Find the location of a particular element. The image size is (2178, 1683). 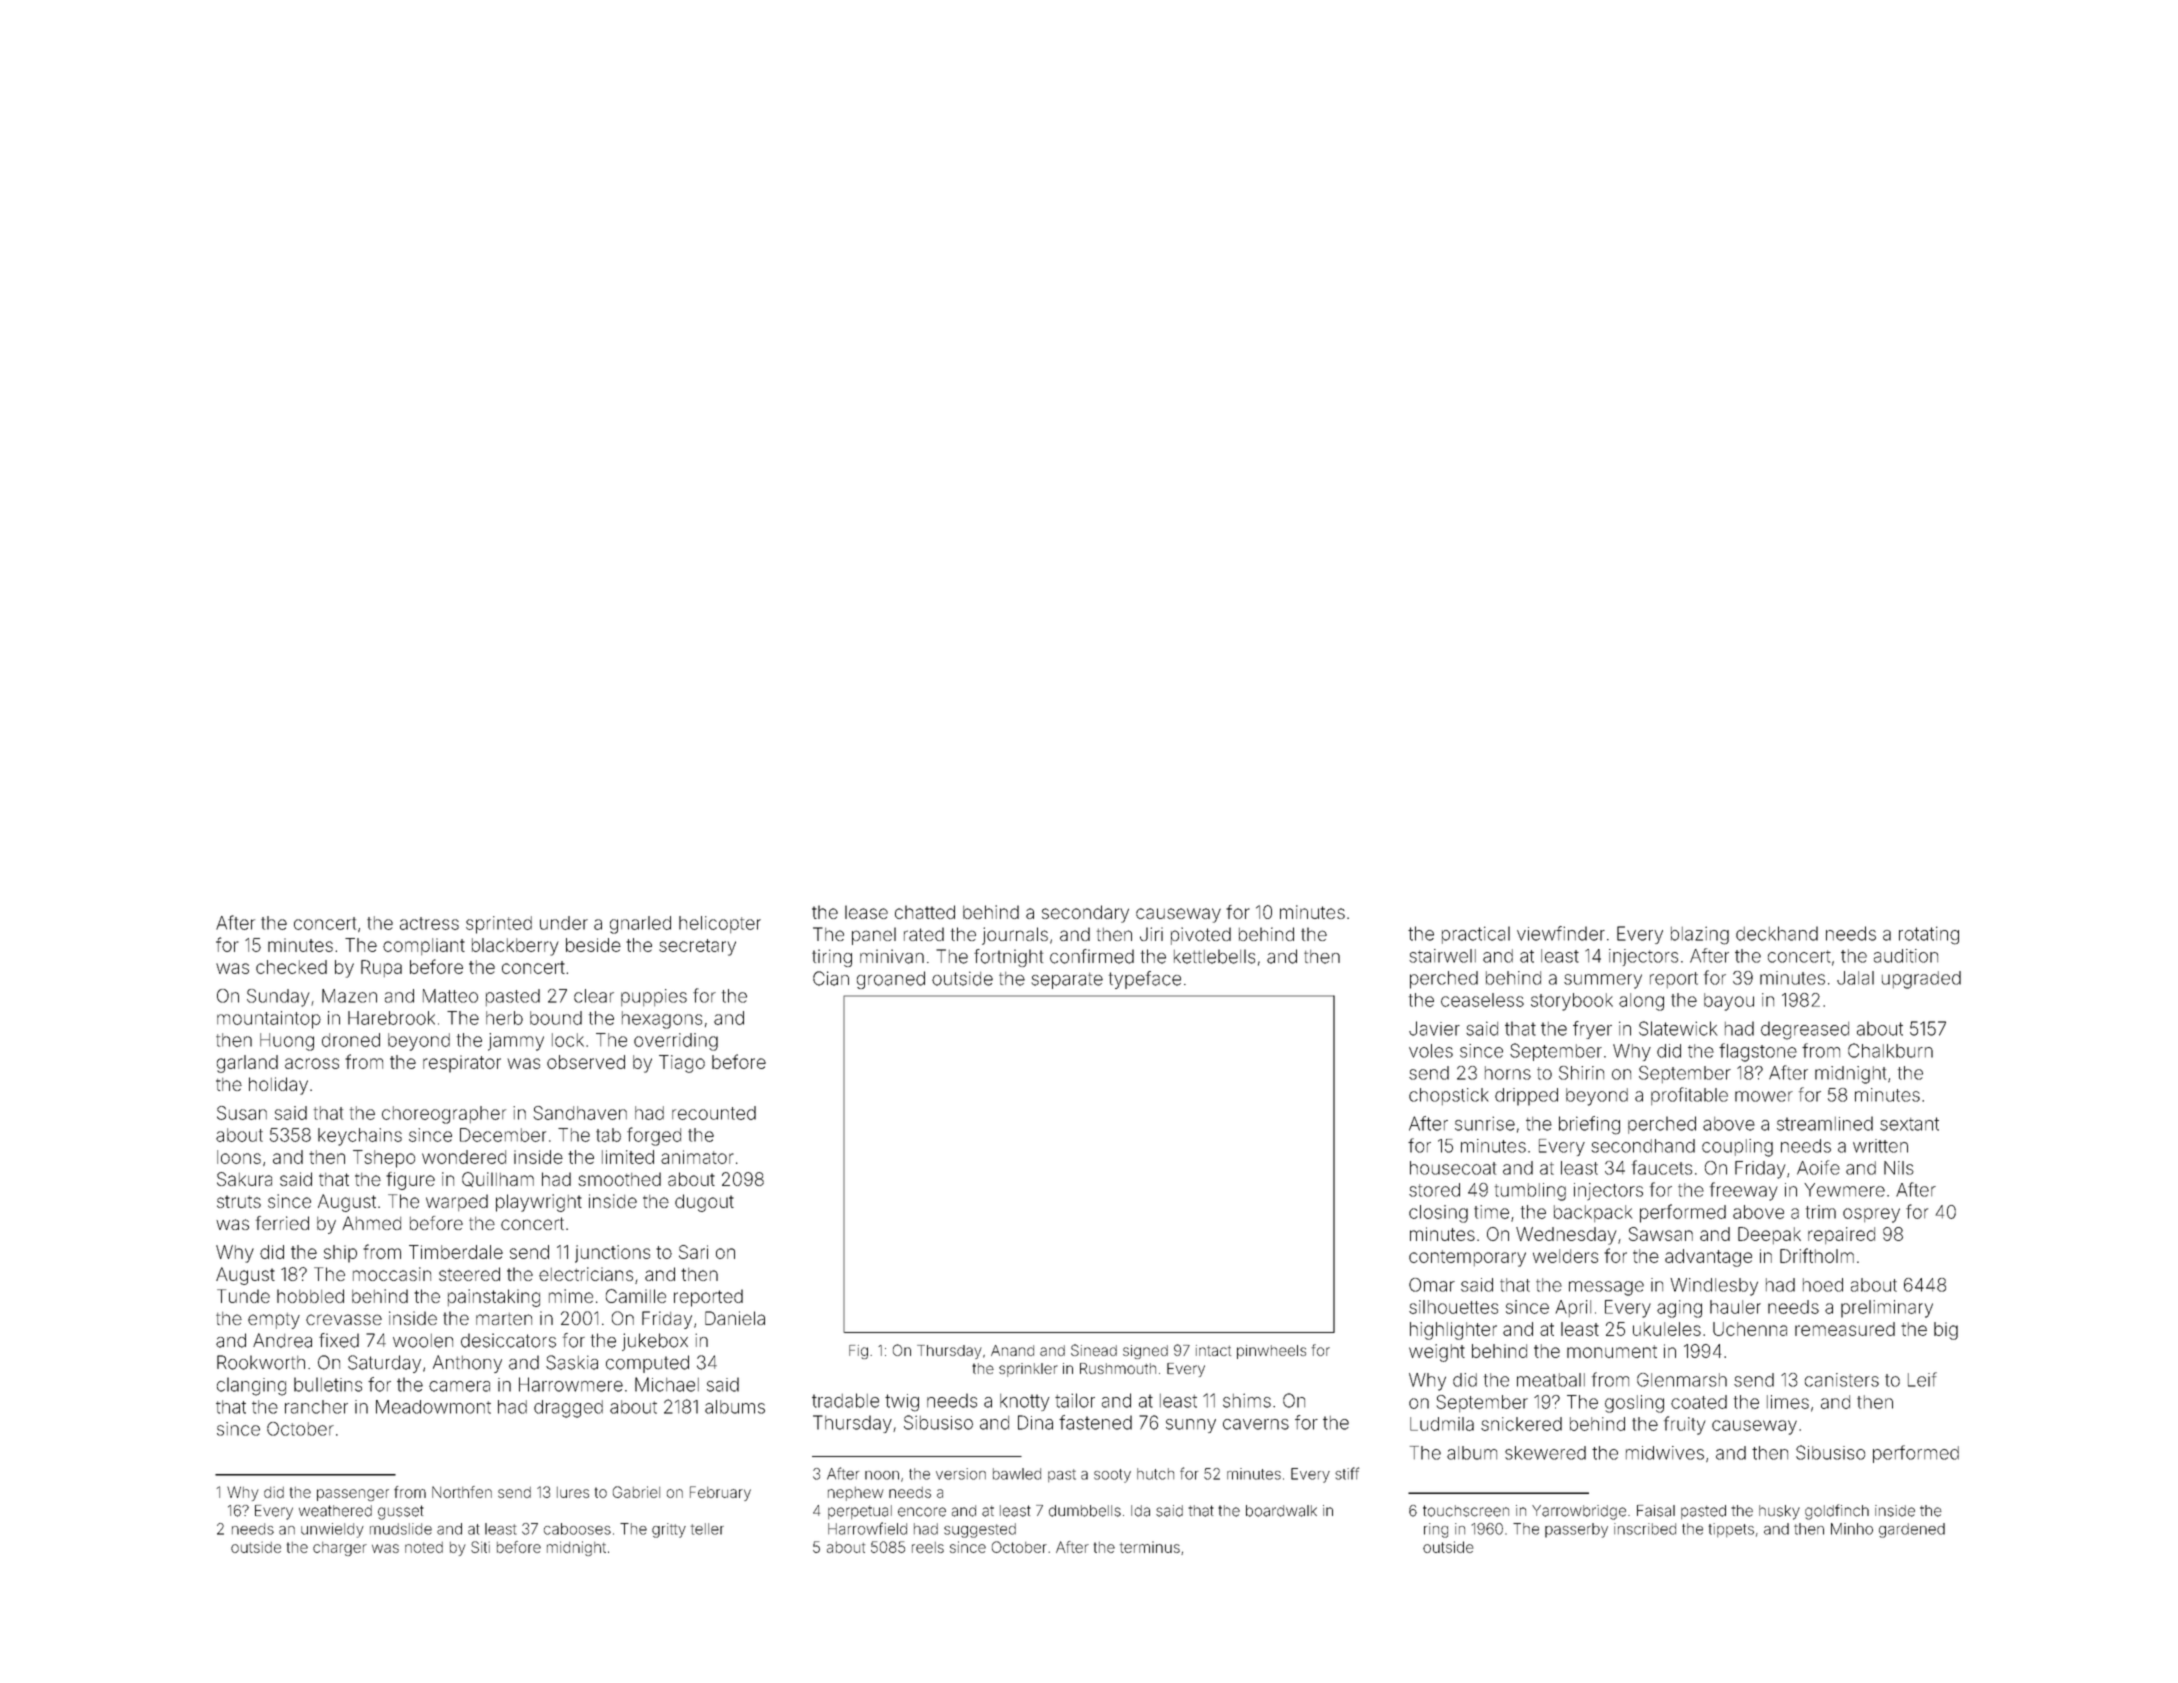

under is located at coordinates (564, 923).
